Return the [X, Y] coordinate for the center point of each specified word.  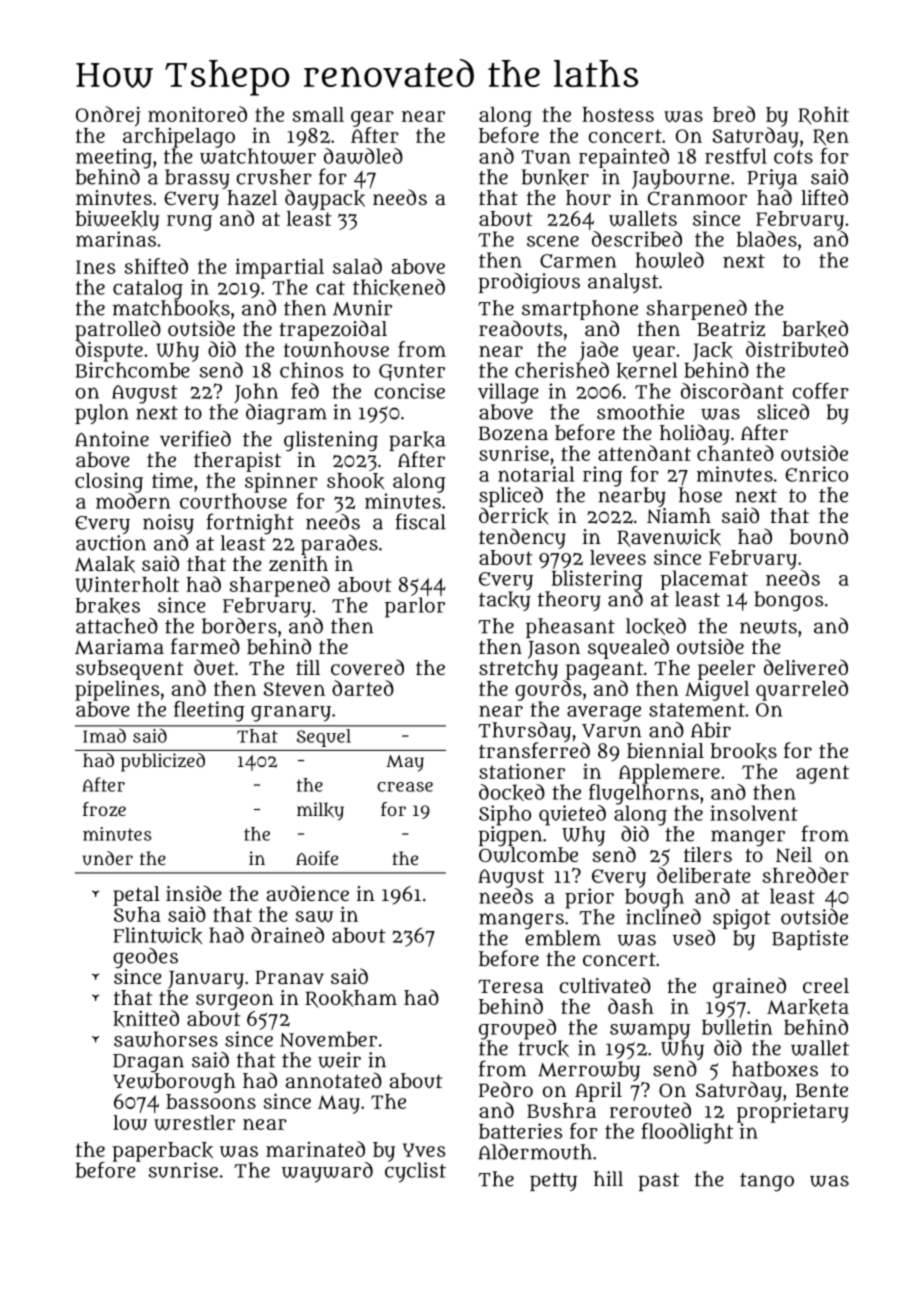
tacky [505, 601]
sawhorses [166, 1039]
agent [822, 774]
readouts [521, 328]
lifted [824, 197]
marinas [116, 239]
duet [214, 667]
